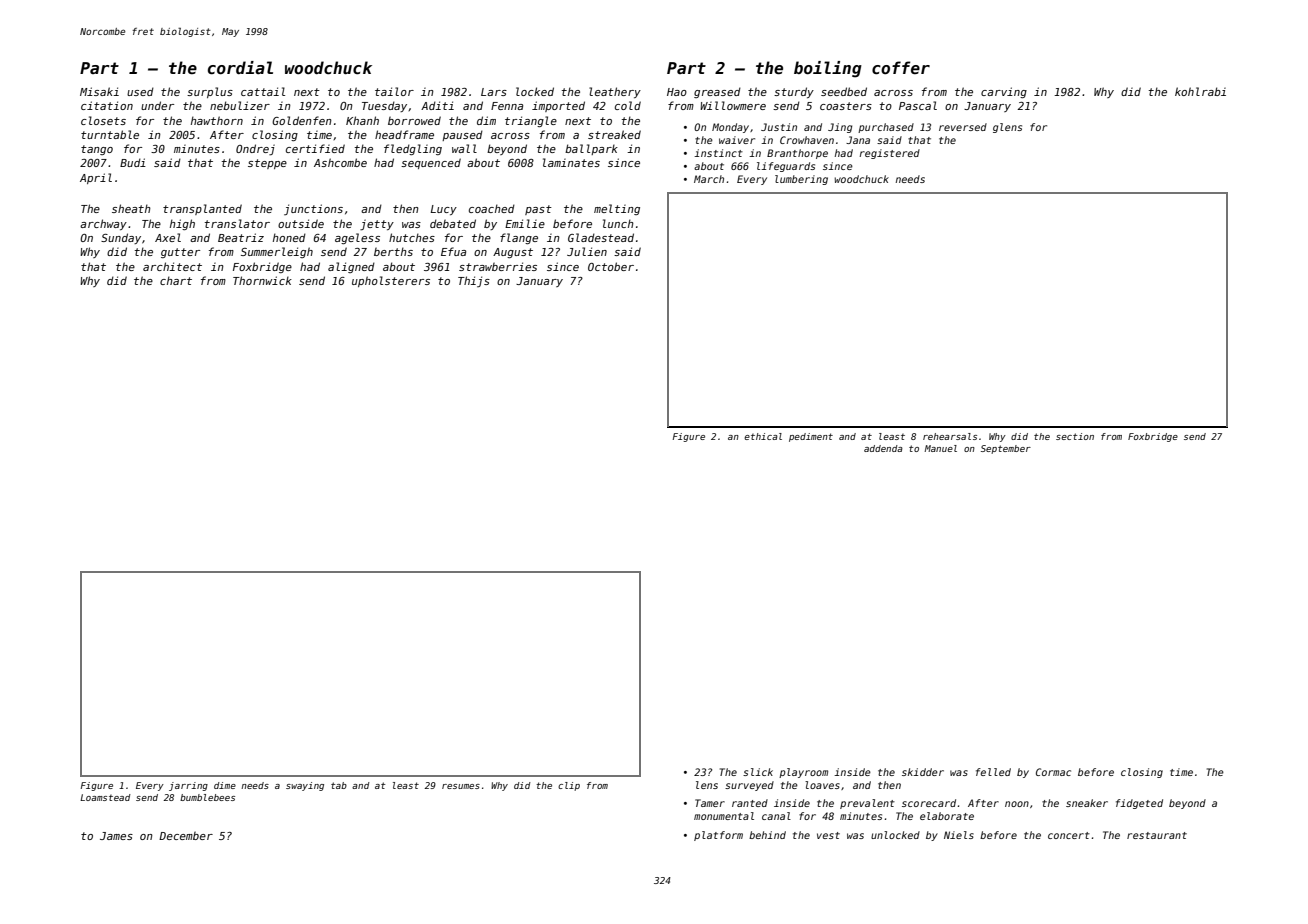 Image resolution: width=1308 pixels, height=924 pixels. I want to click on addenda, so click(883, 448).
